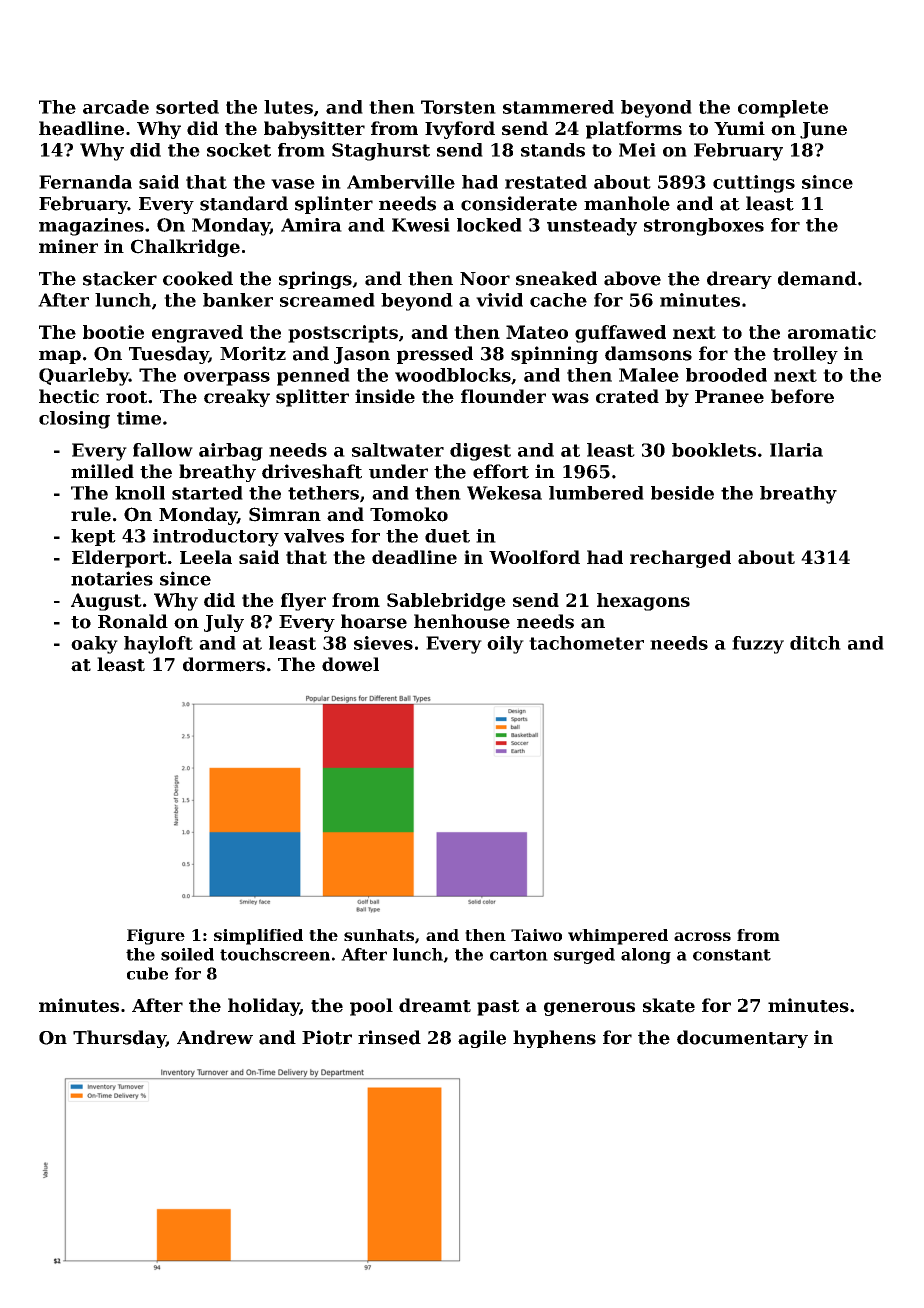 Image resolution: width=924 pixels, height=1308 pixels. I want to click on across, so click(702, 936).
